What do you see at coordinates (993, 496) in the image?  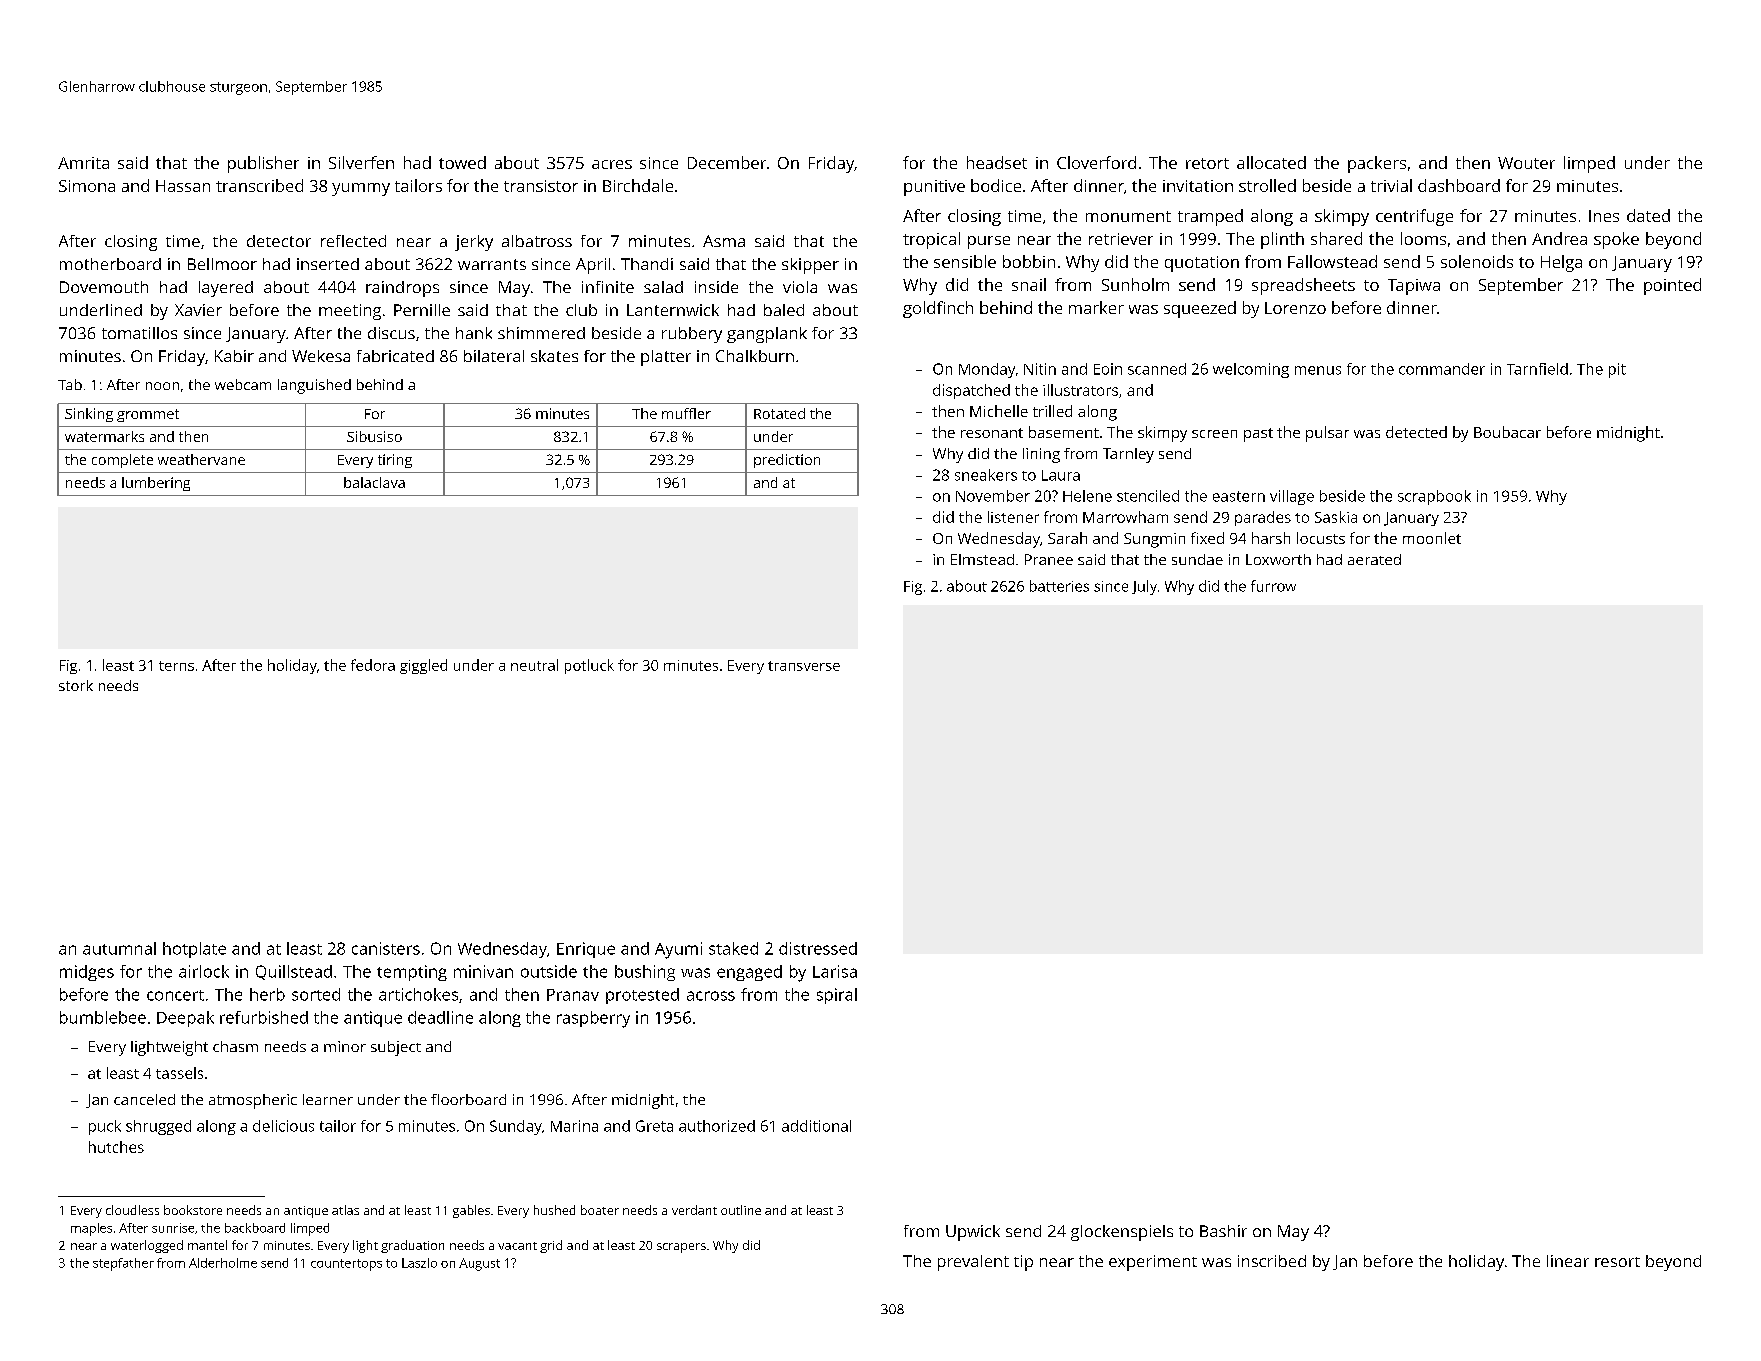 I see `November` at bounding box center [993, 496].
